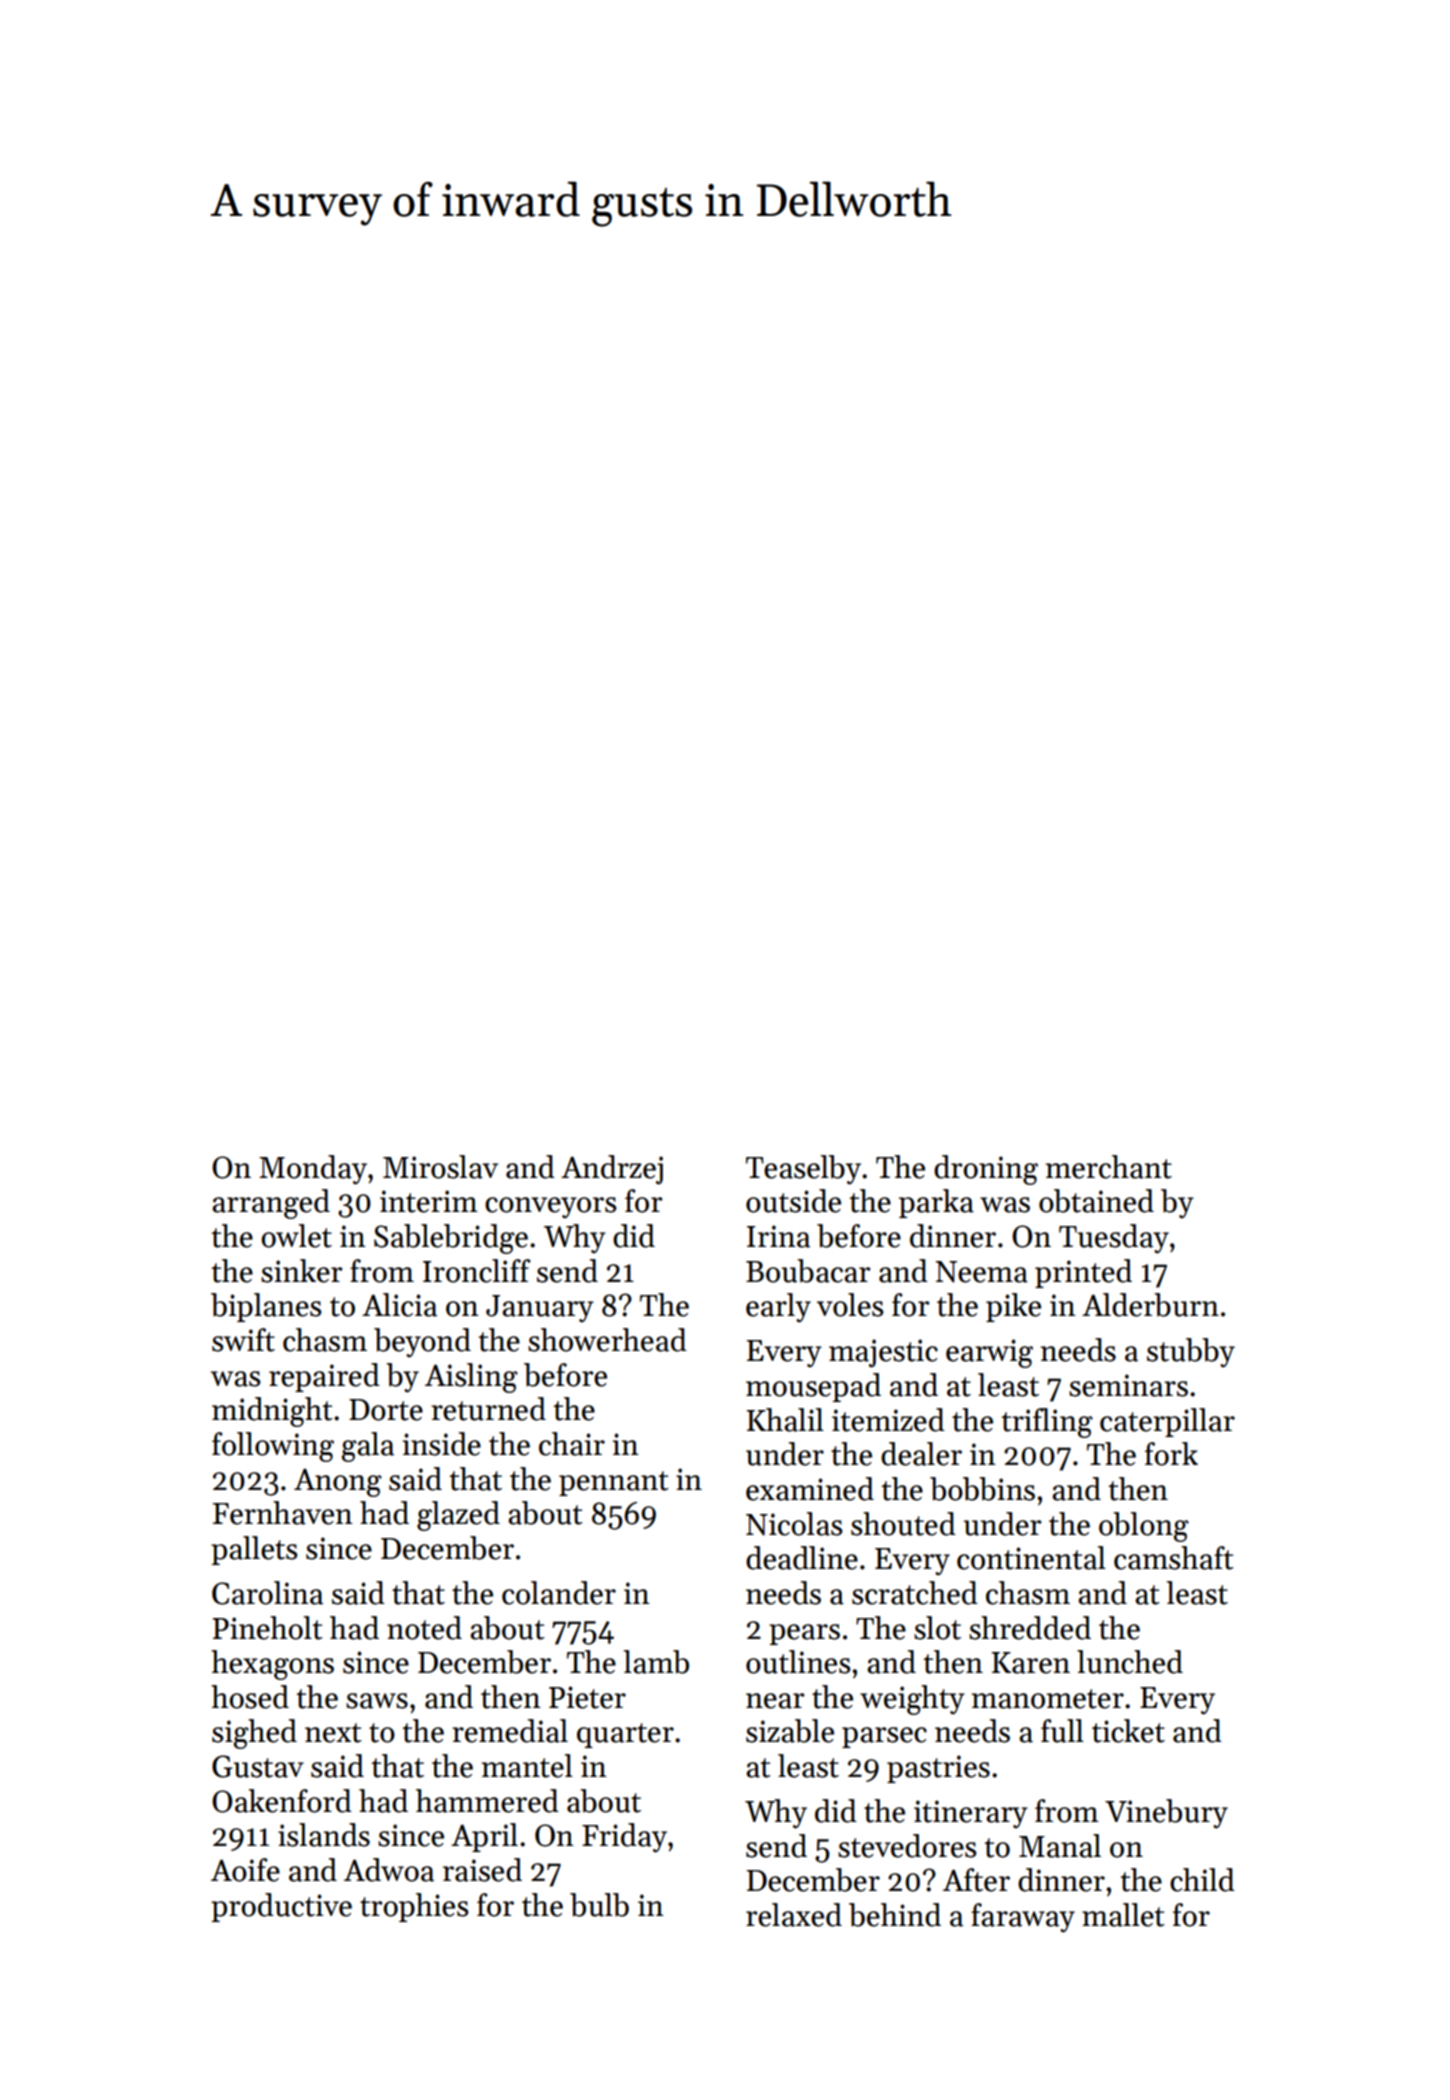  What do you see at coordinates (803, 1170) in the screenshot?
I see `Teaselby` at bounding box center [803, 1170].
